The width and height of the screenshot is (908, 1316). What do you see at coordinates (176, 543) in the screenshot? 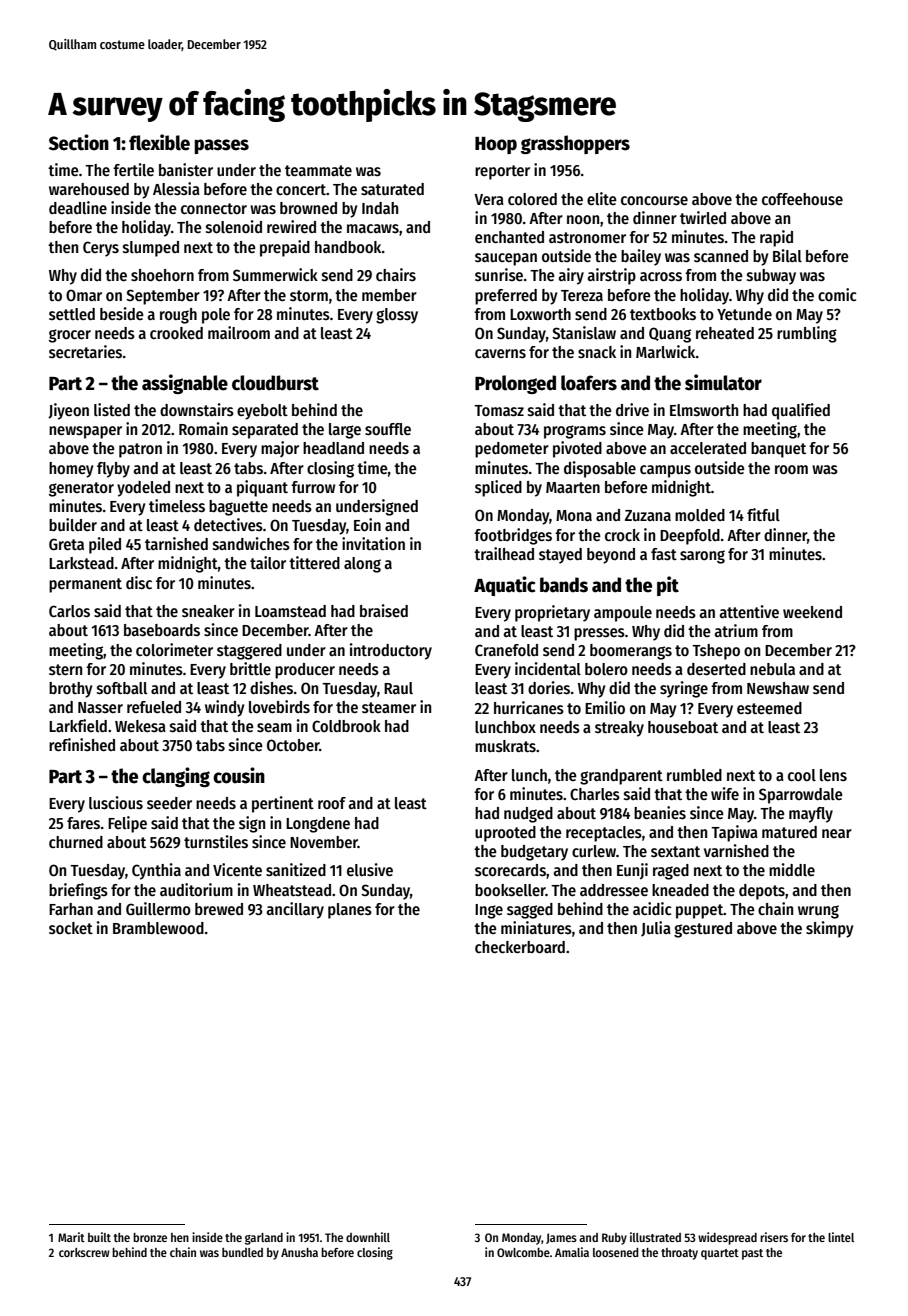
I see `tarnished` at bounding box center [176, 543].
